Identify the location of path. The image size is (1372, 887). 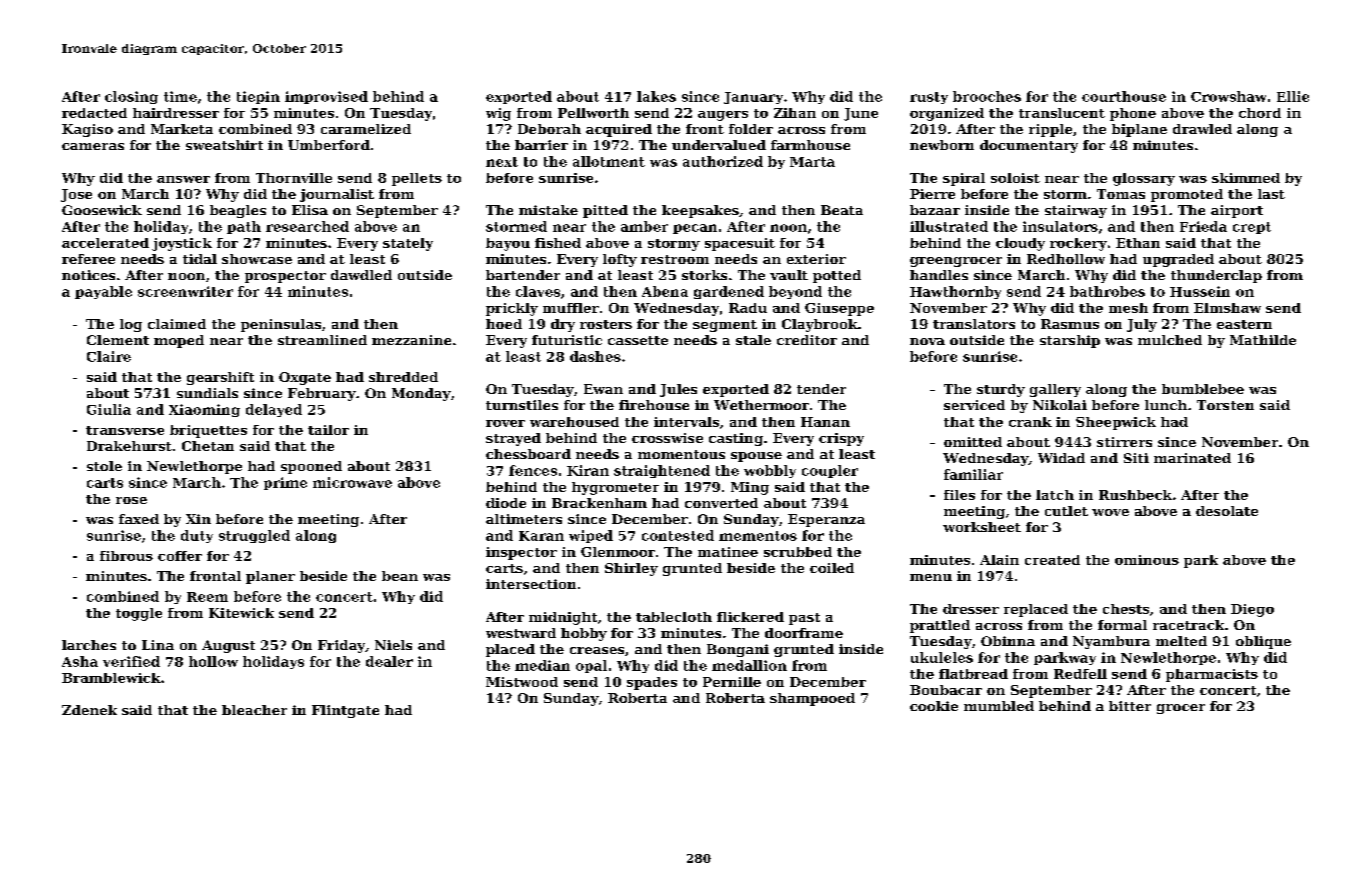
(244, 227).
